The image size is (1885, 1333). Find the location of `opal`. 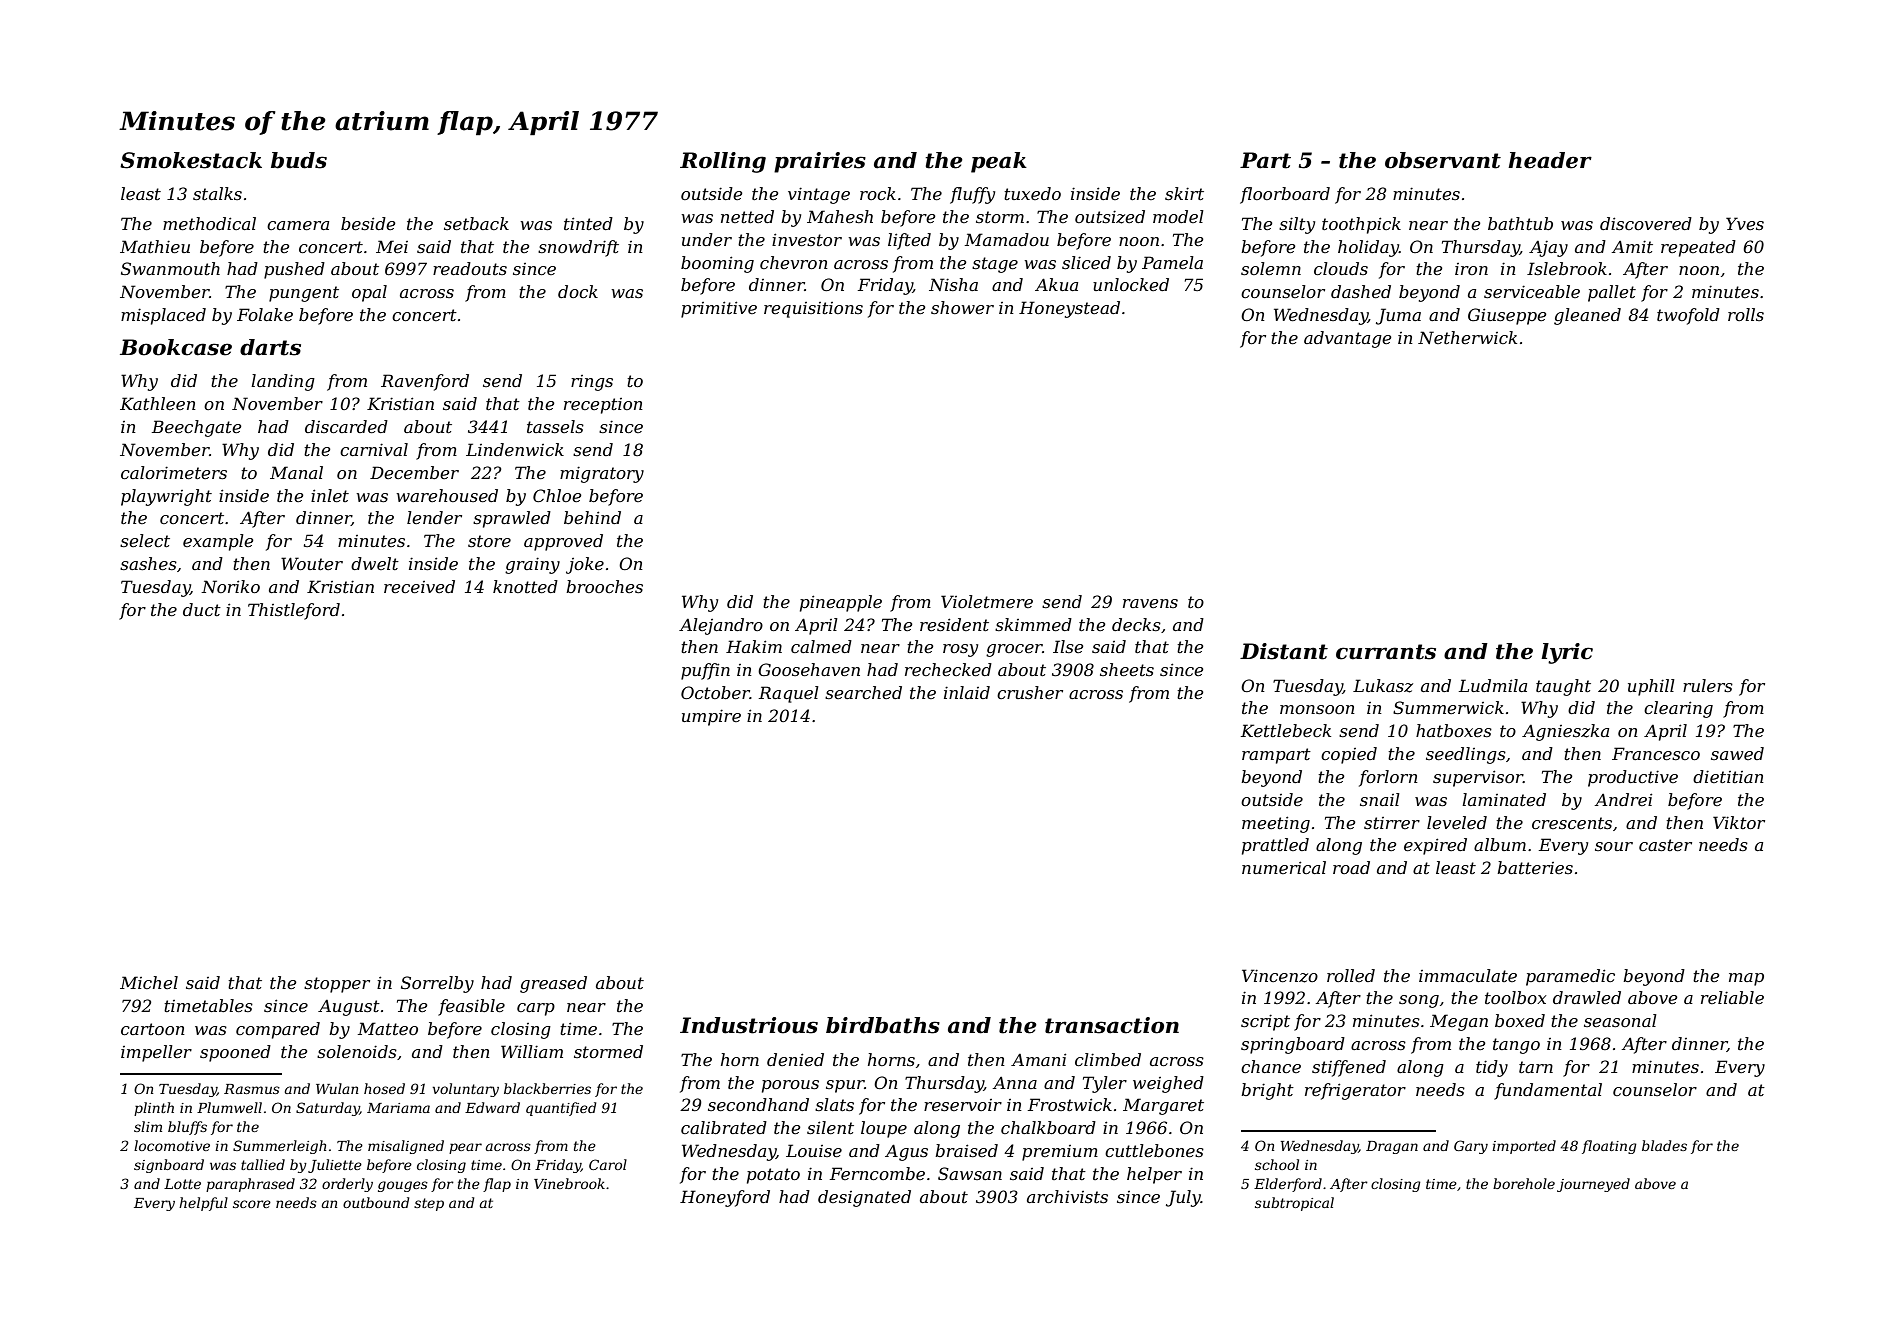

opal is located at coordinates (369, 293).
